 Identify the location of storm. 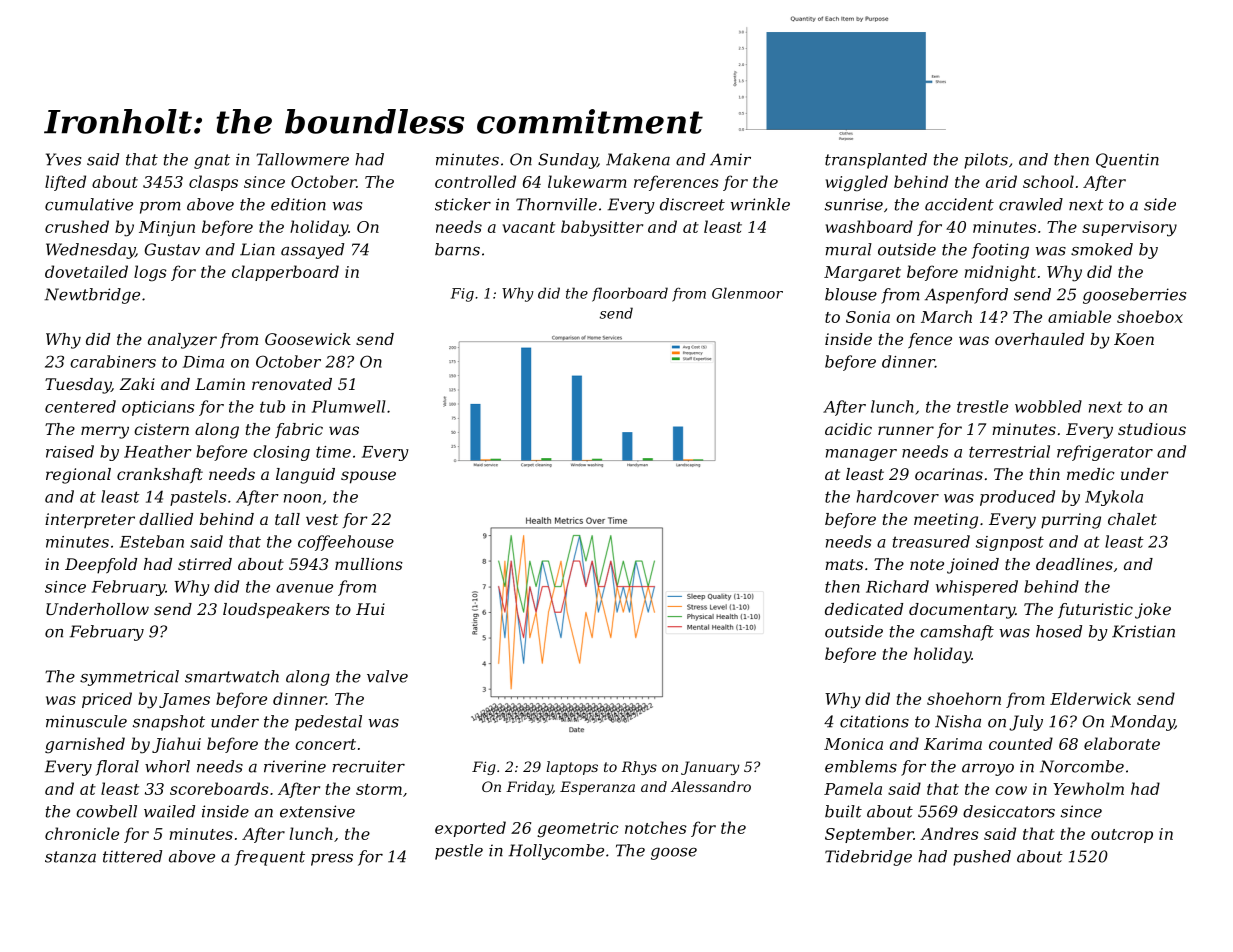
(379, 789).
